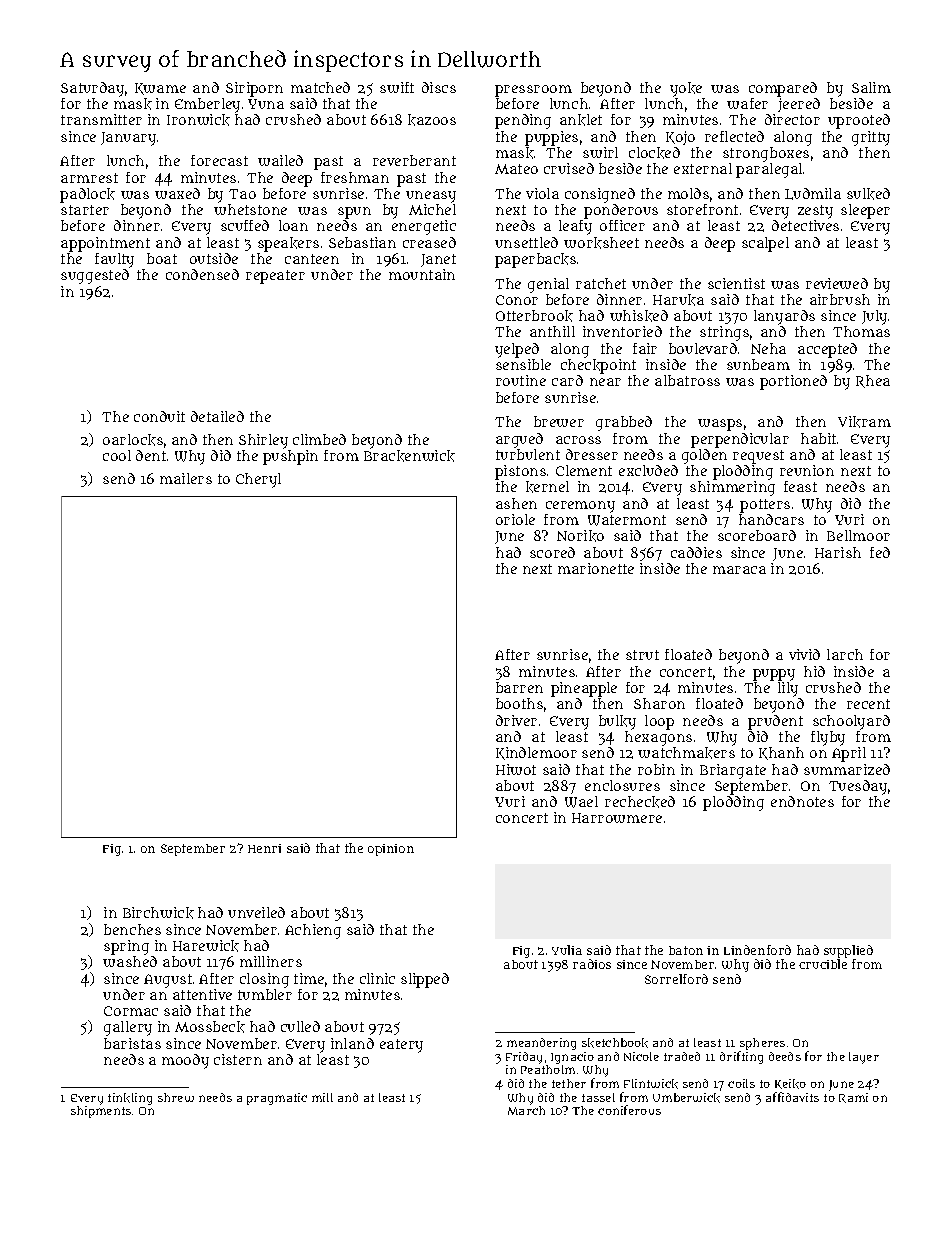 The image size is (952, 1233). Describe the element at coordinates (703, 168) in the screenshot. I see `external` at that location.
